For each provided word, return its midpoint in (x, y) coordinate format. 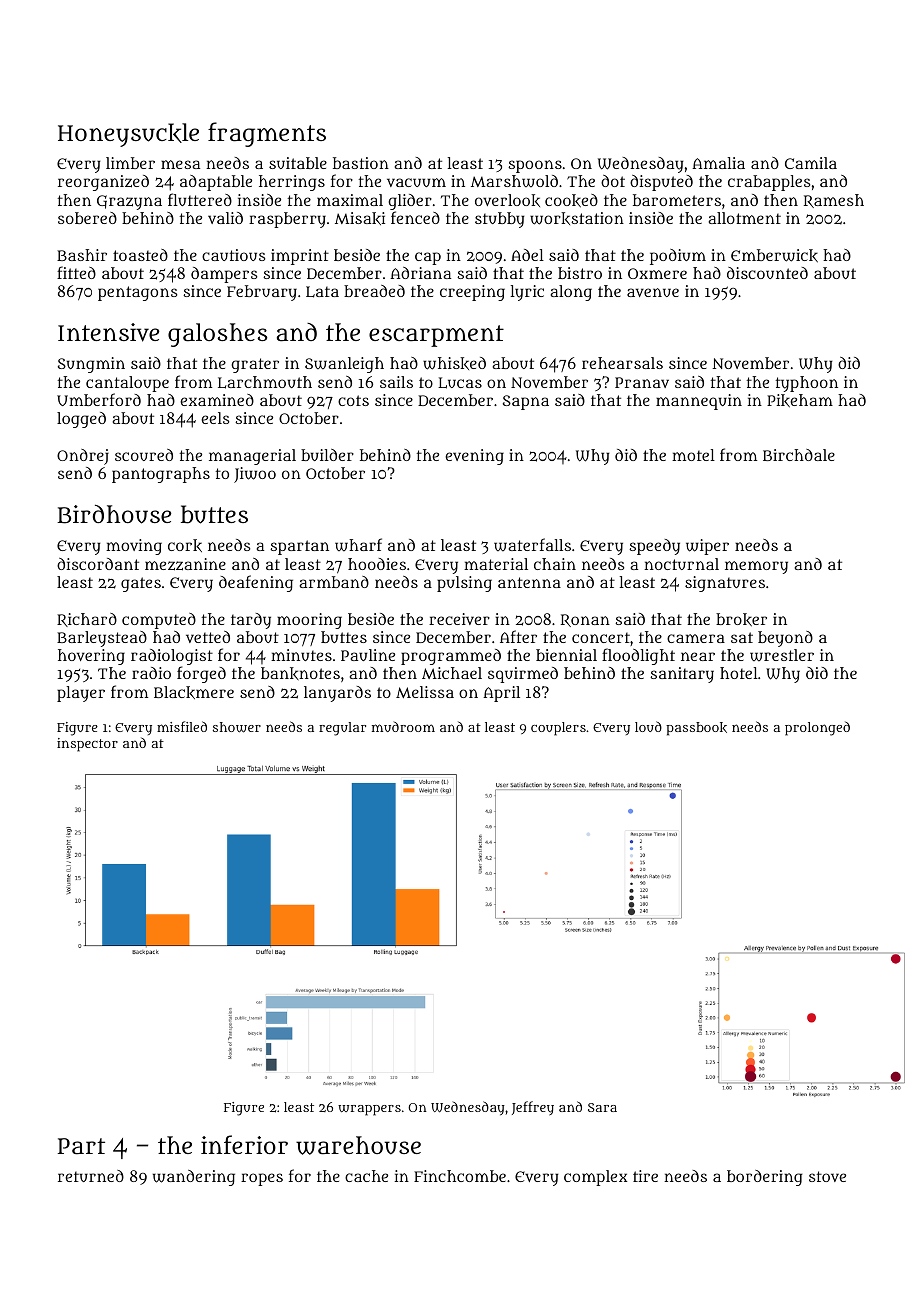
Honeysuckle (128, 135)
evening (474, 457)
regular (342, 729)
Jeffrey (533, 1108)
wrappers (369, 1110)
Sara (602, 1107)
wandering (194, 1178)
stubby (500, 220)
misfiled (182, 726)
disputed (661, 183)
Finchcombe (460, 1176)
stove (827, 1176)
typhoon (806, 384)
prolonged (817, 728)
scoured (144, 455)
